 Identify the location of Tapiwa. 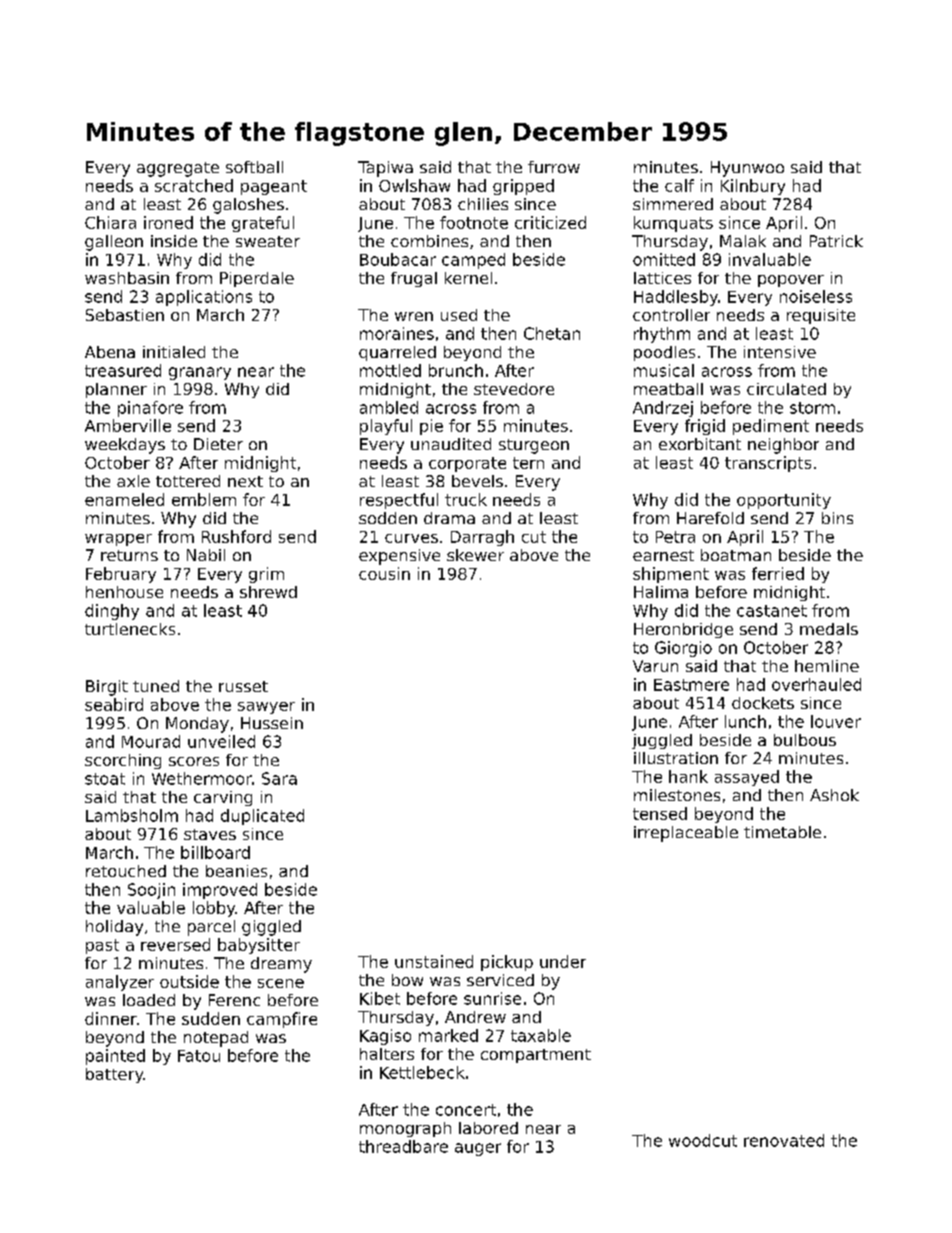
(385, 169).
